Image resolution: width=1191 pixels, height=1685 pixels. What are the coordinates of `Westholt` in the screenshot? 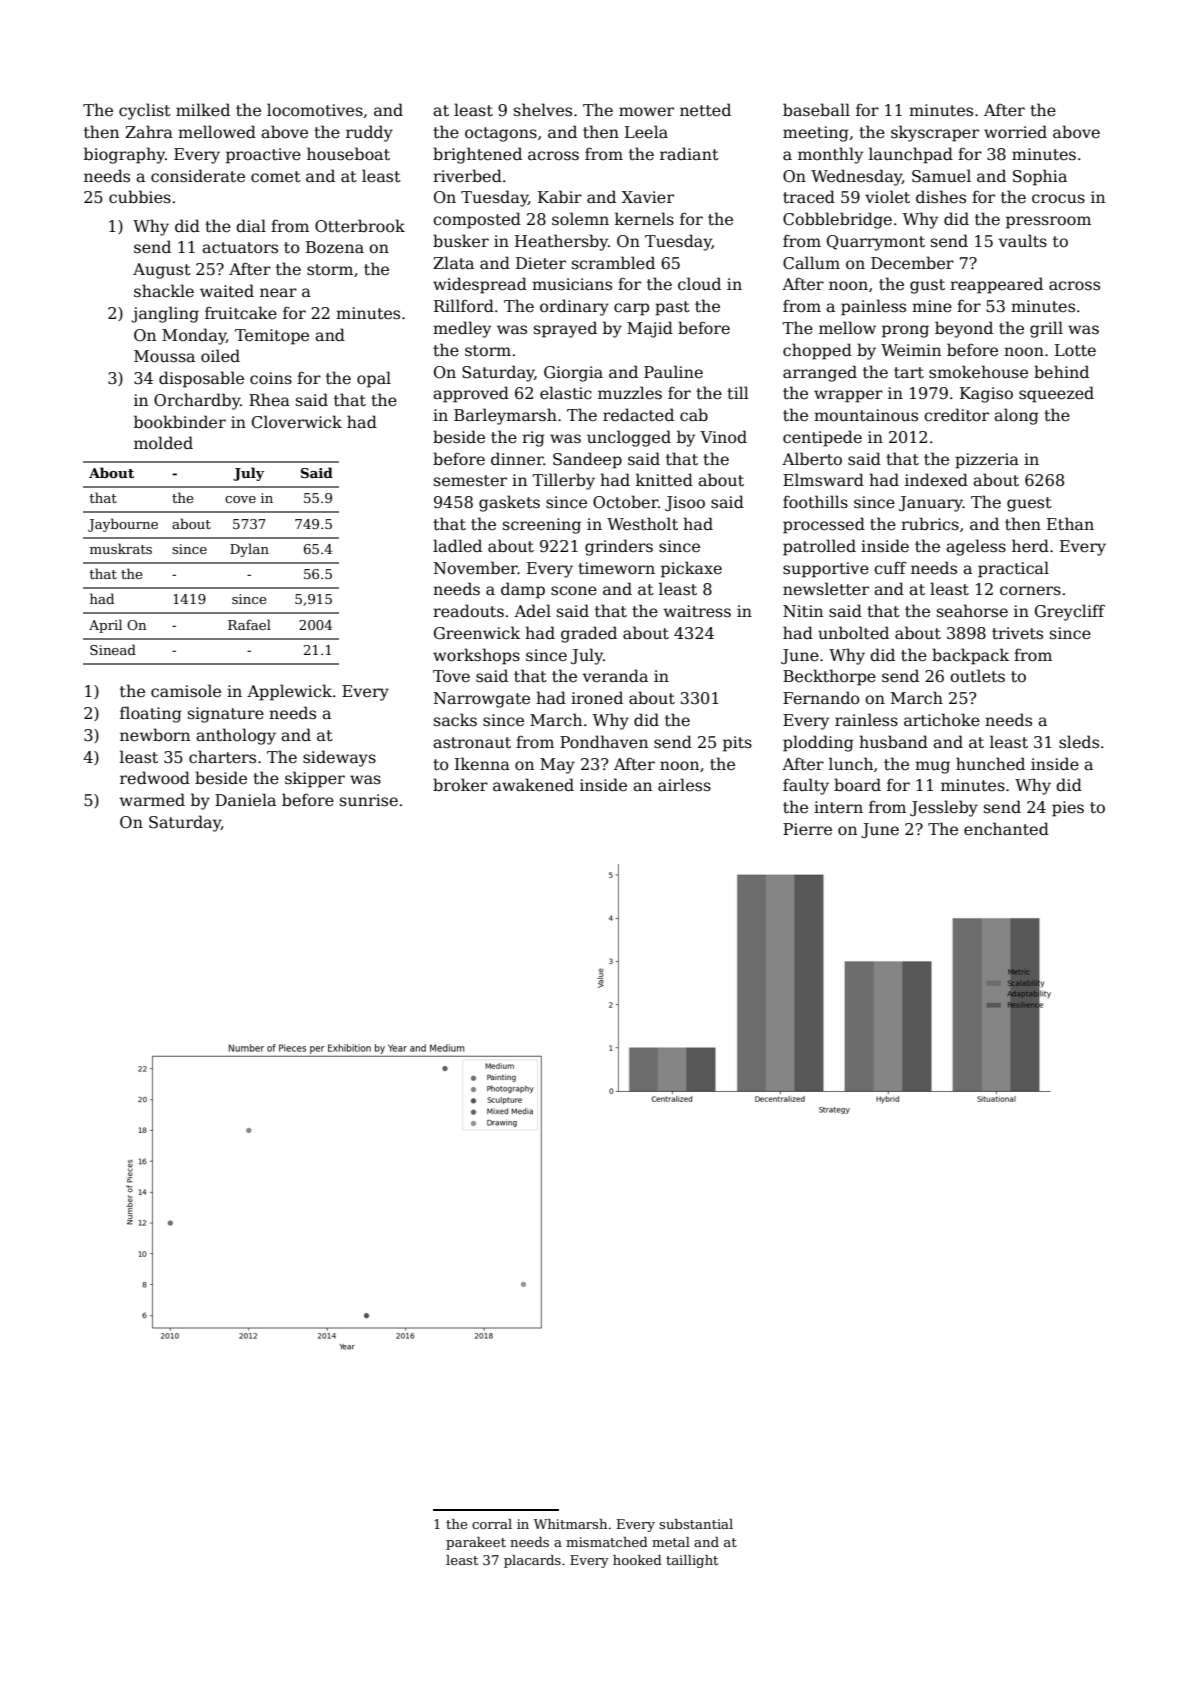 It's located at (642, 524).
